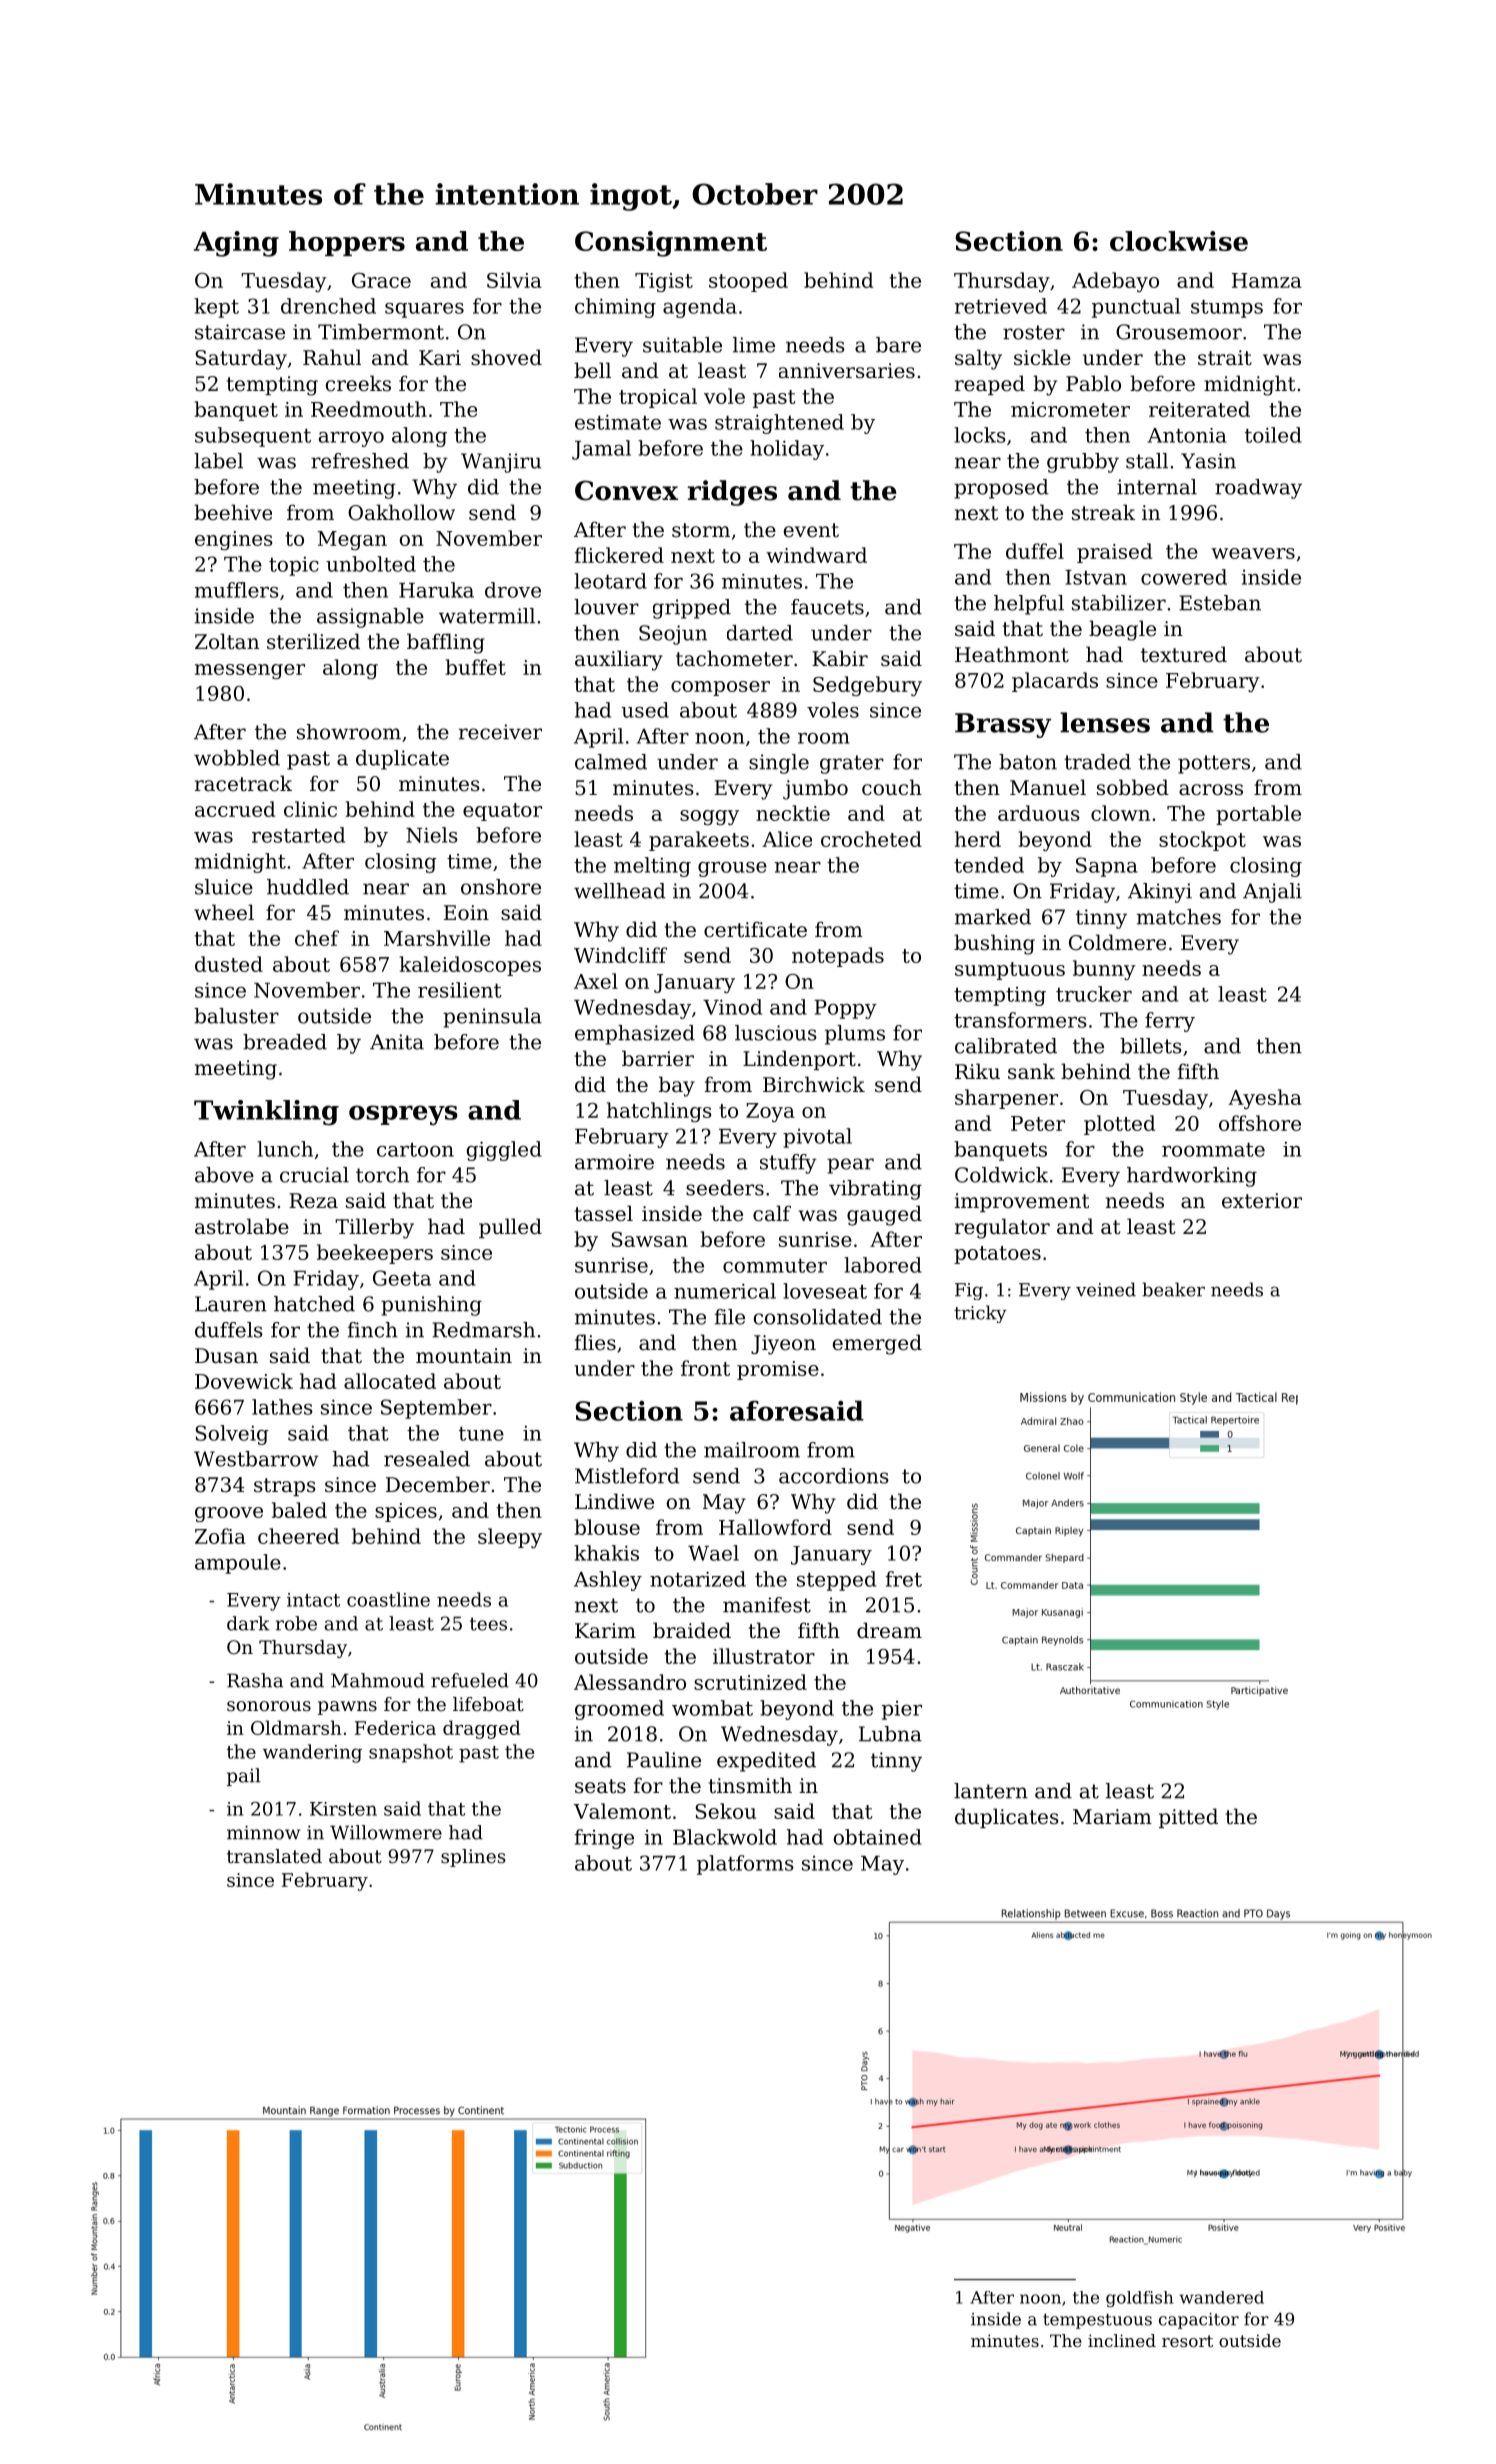 The image size is (1496, 2464). Describe the element at coordinates (1273, 435) in the screenshot. I see `toiled` at that location.
